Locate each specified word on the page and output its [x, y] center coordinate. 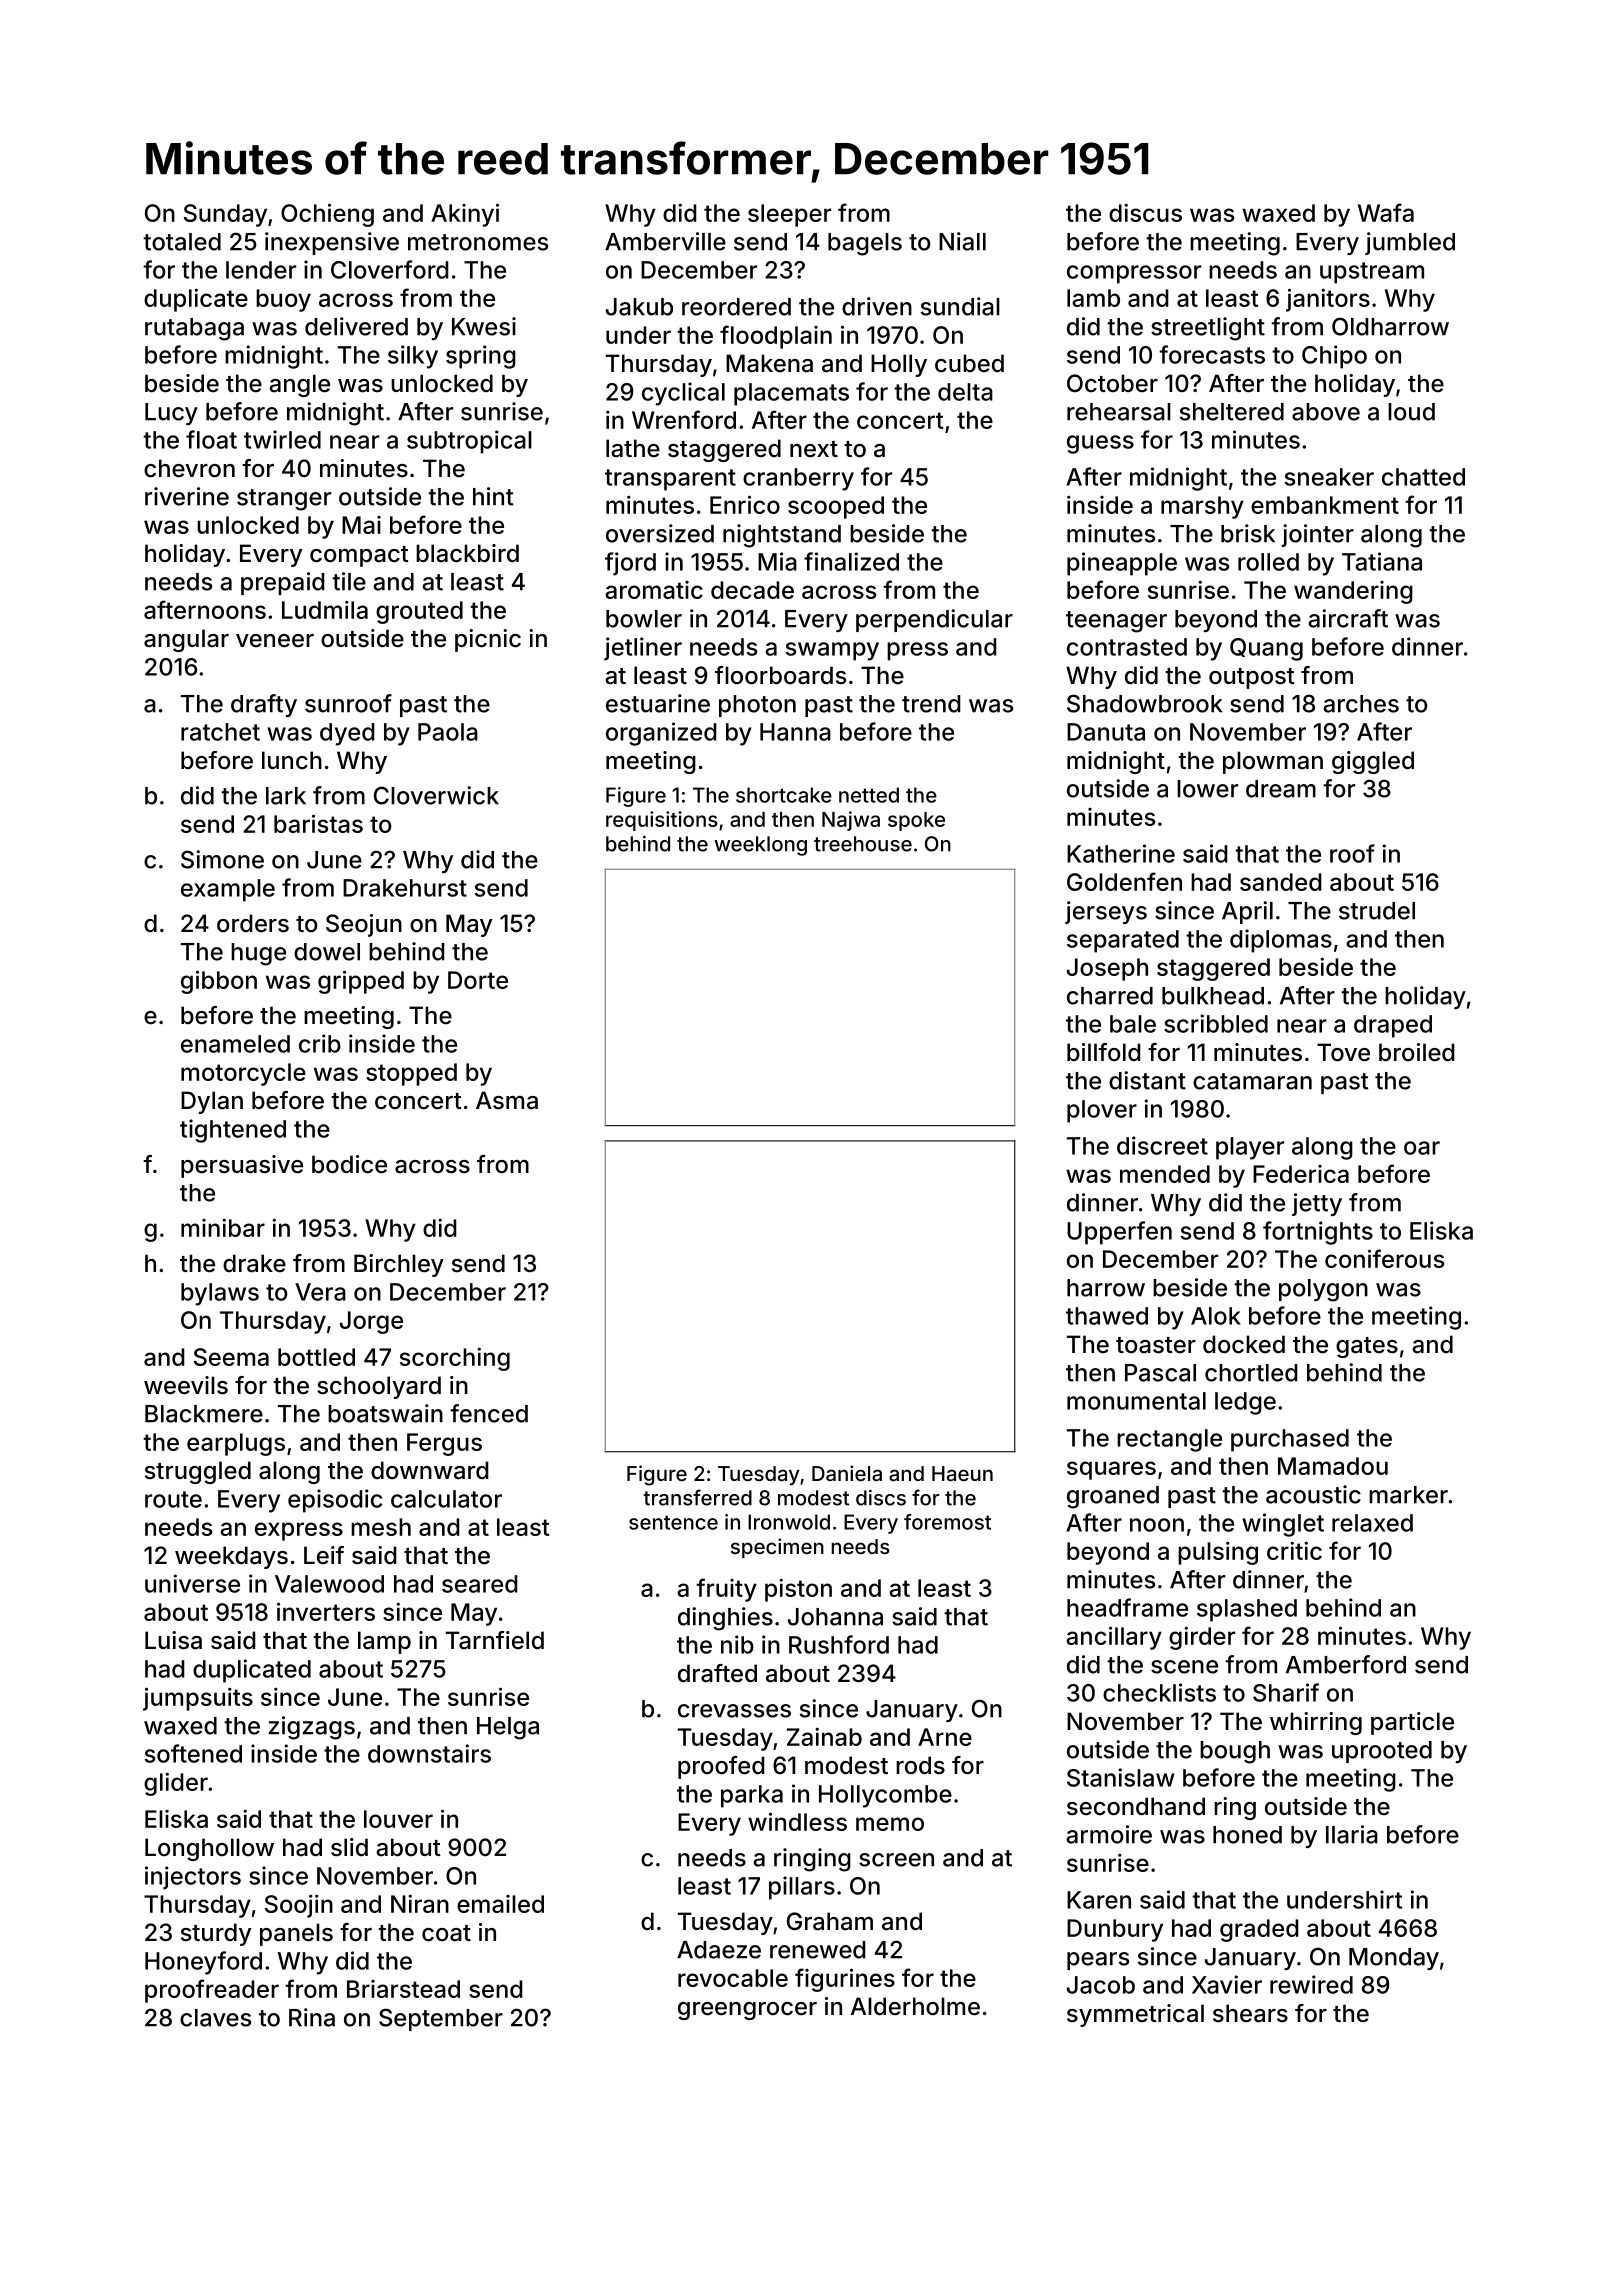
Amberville [665, 241]
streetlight [1208, 329]
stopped [411, 1074]
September [441, 2019]
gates [1367, 1347]
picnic [488, 640]
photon [757, 706]
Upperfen [1119, 1233]
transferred [697, 1497]
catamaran [1252, 1081]
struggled [198, 1472]
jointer [1318, 535]
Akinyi [465, 215]
